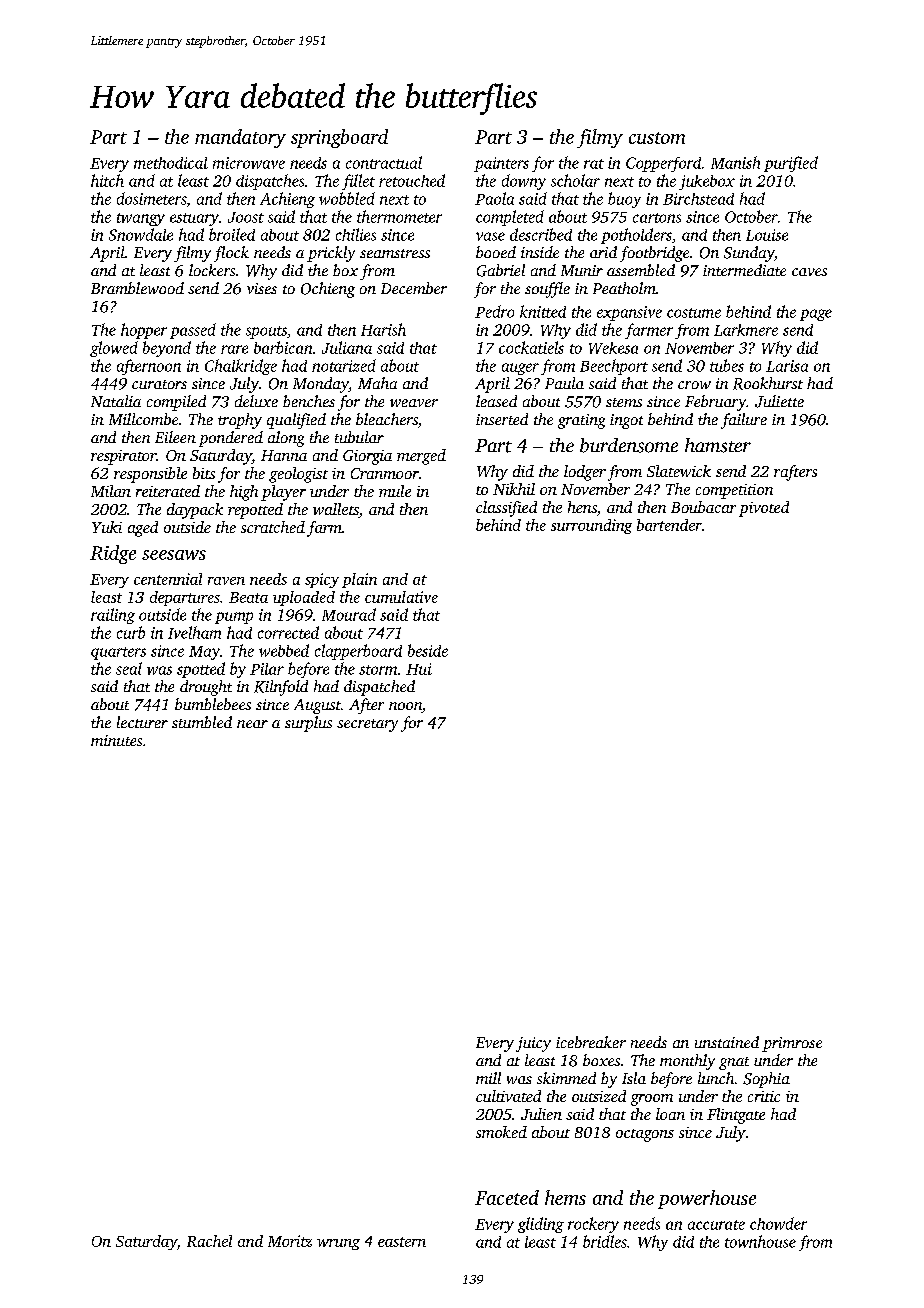  Describe the element at coordinates (670, 1114) in the screenshot. I see `loan` at that location.
